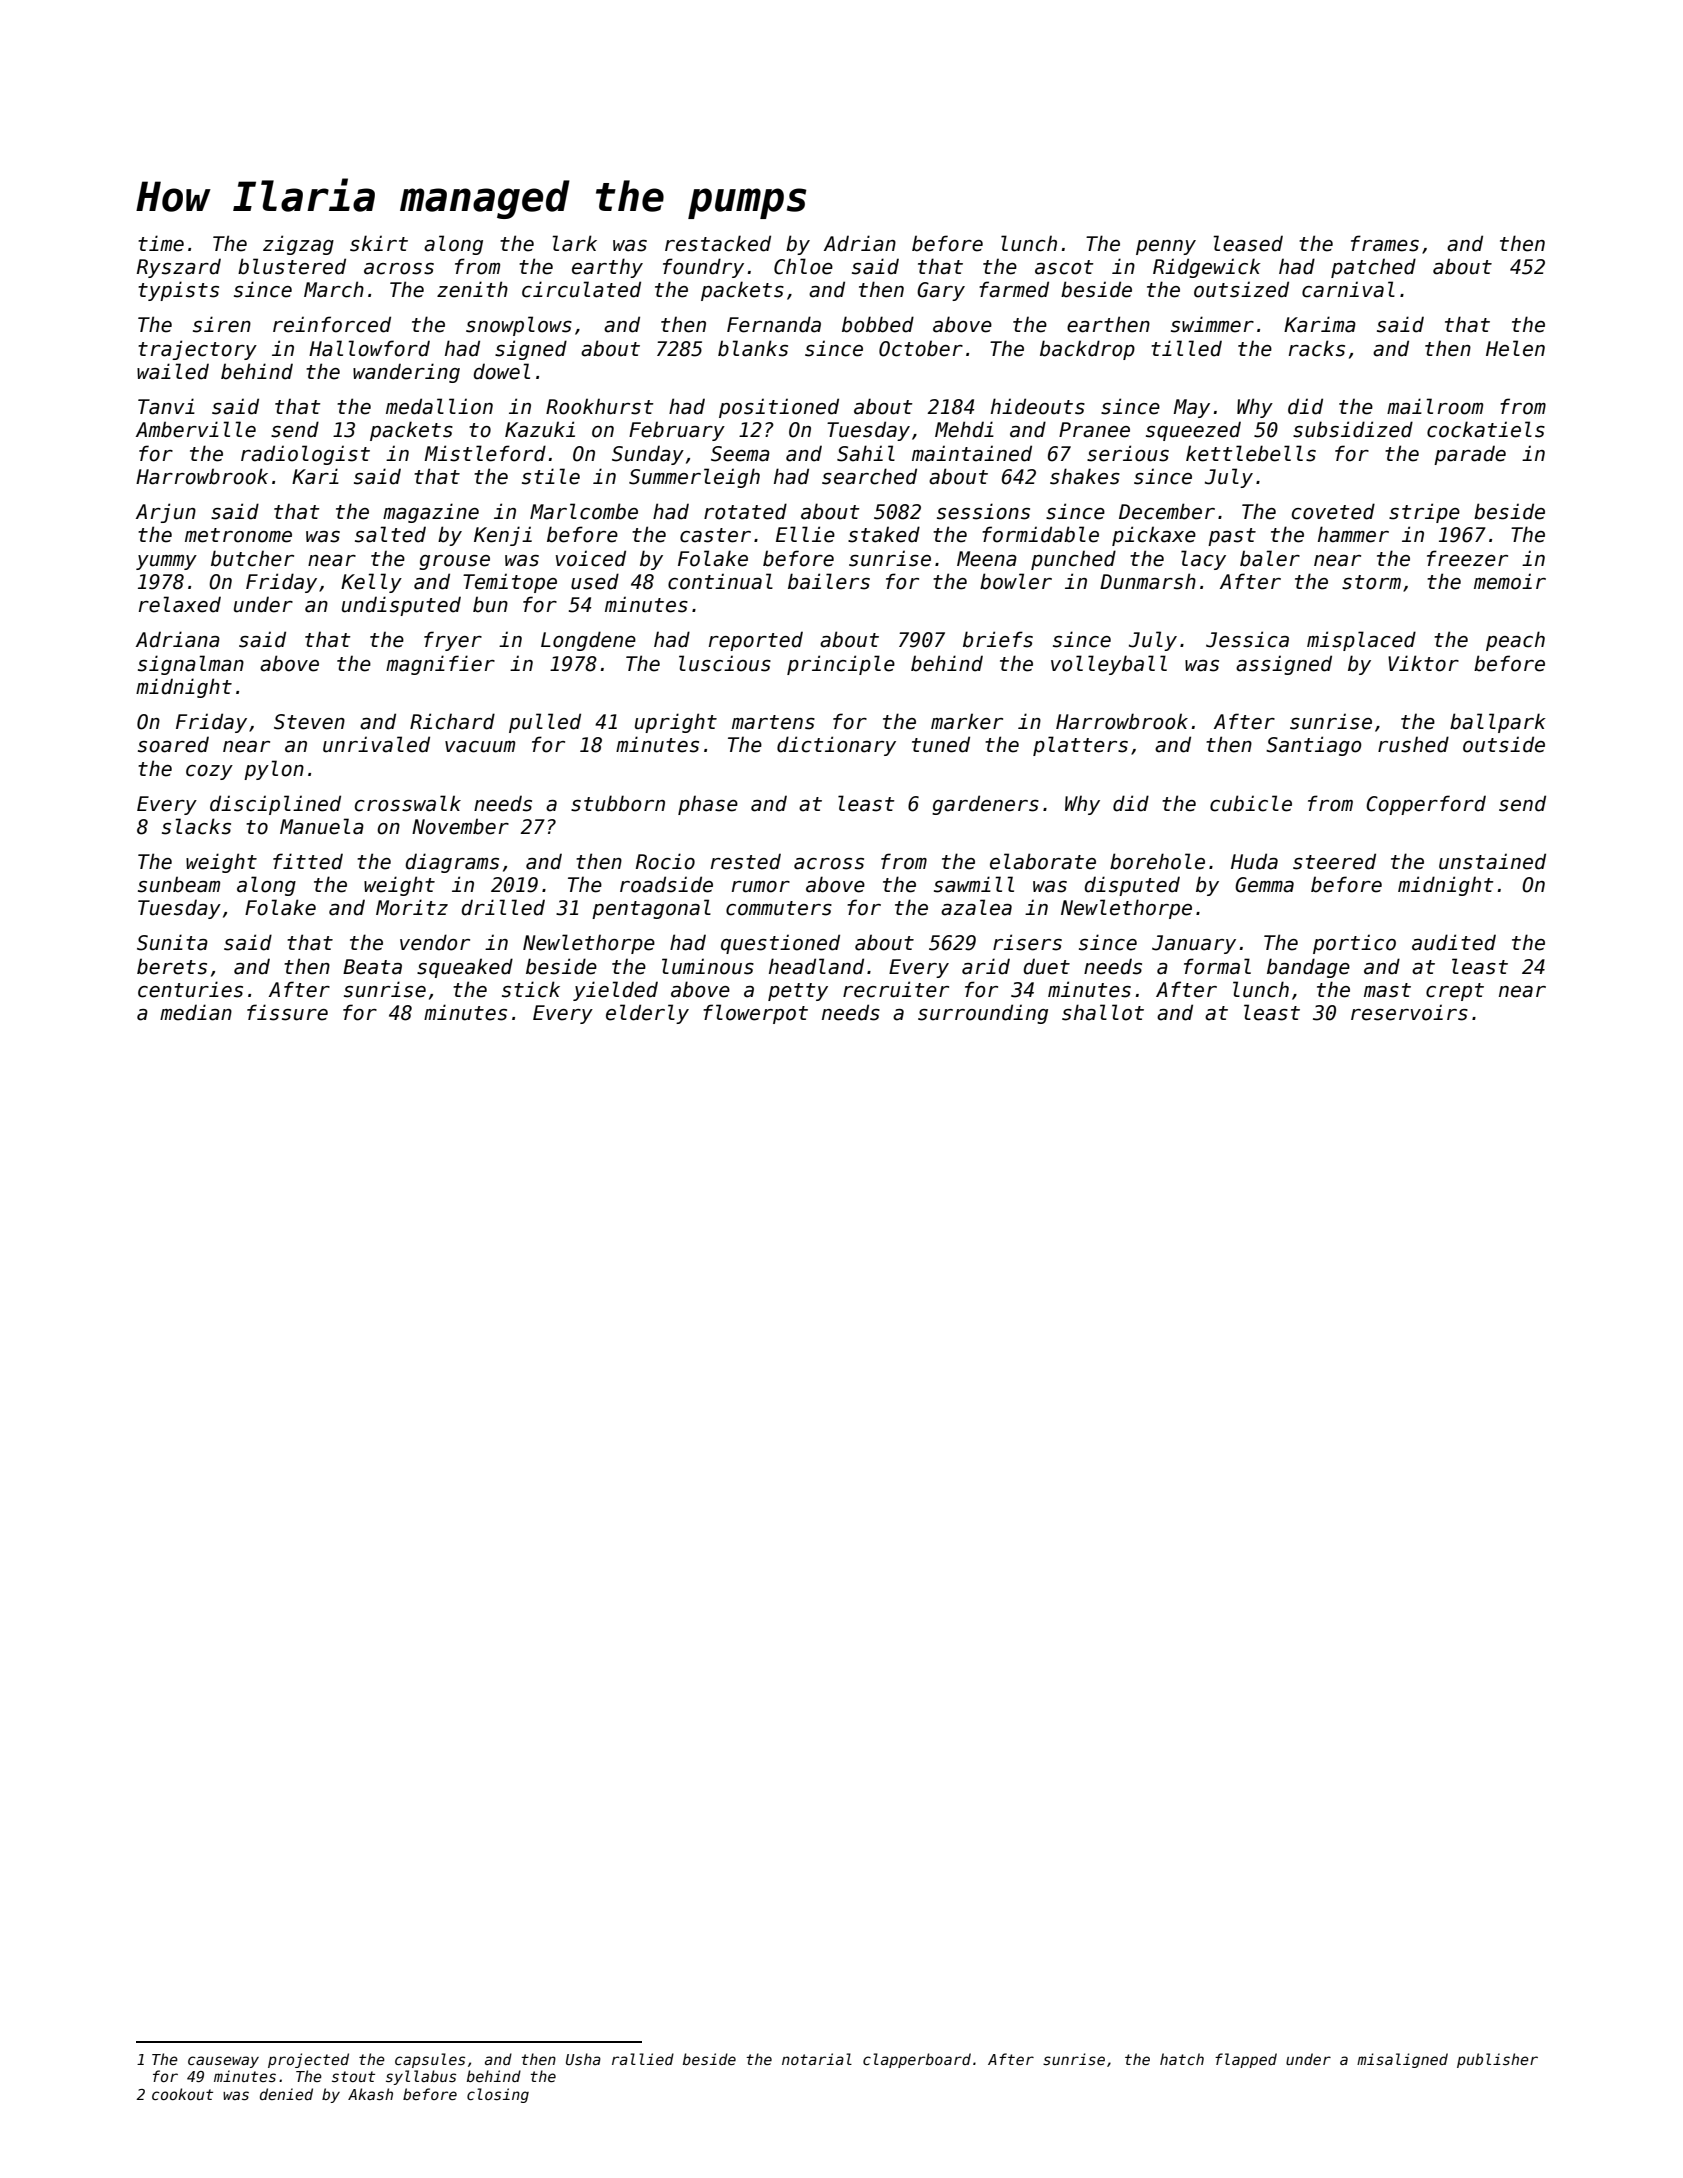 The width and height of the document is (1683, 2178). I want to click on crept, so click(1455, 992).
